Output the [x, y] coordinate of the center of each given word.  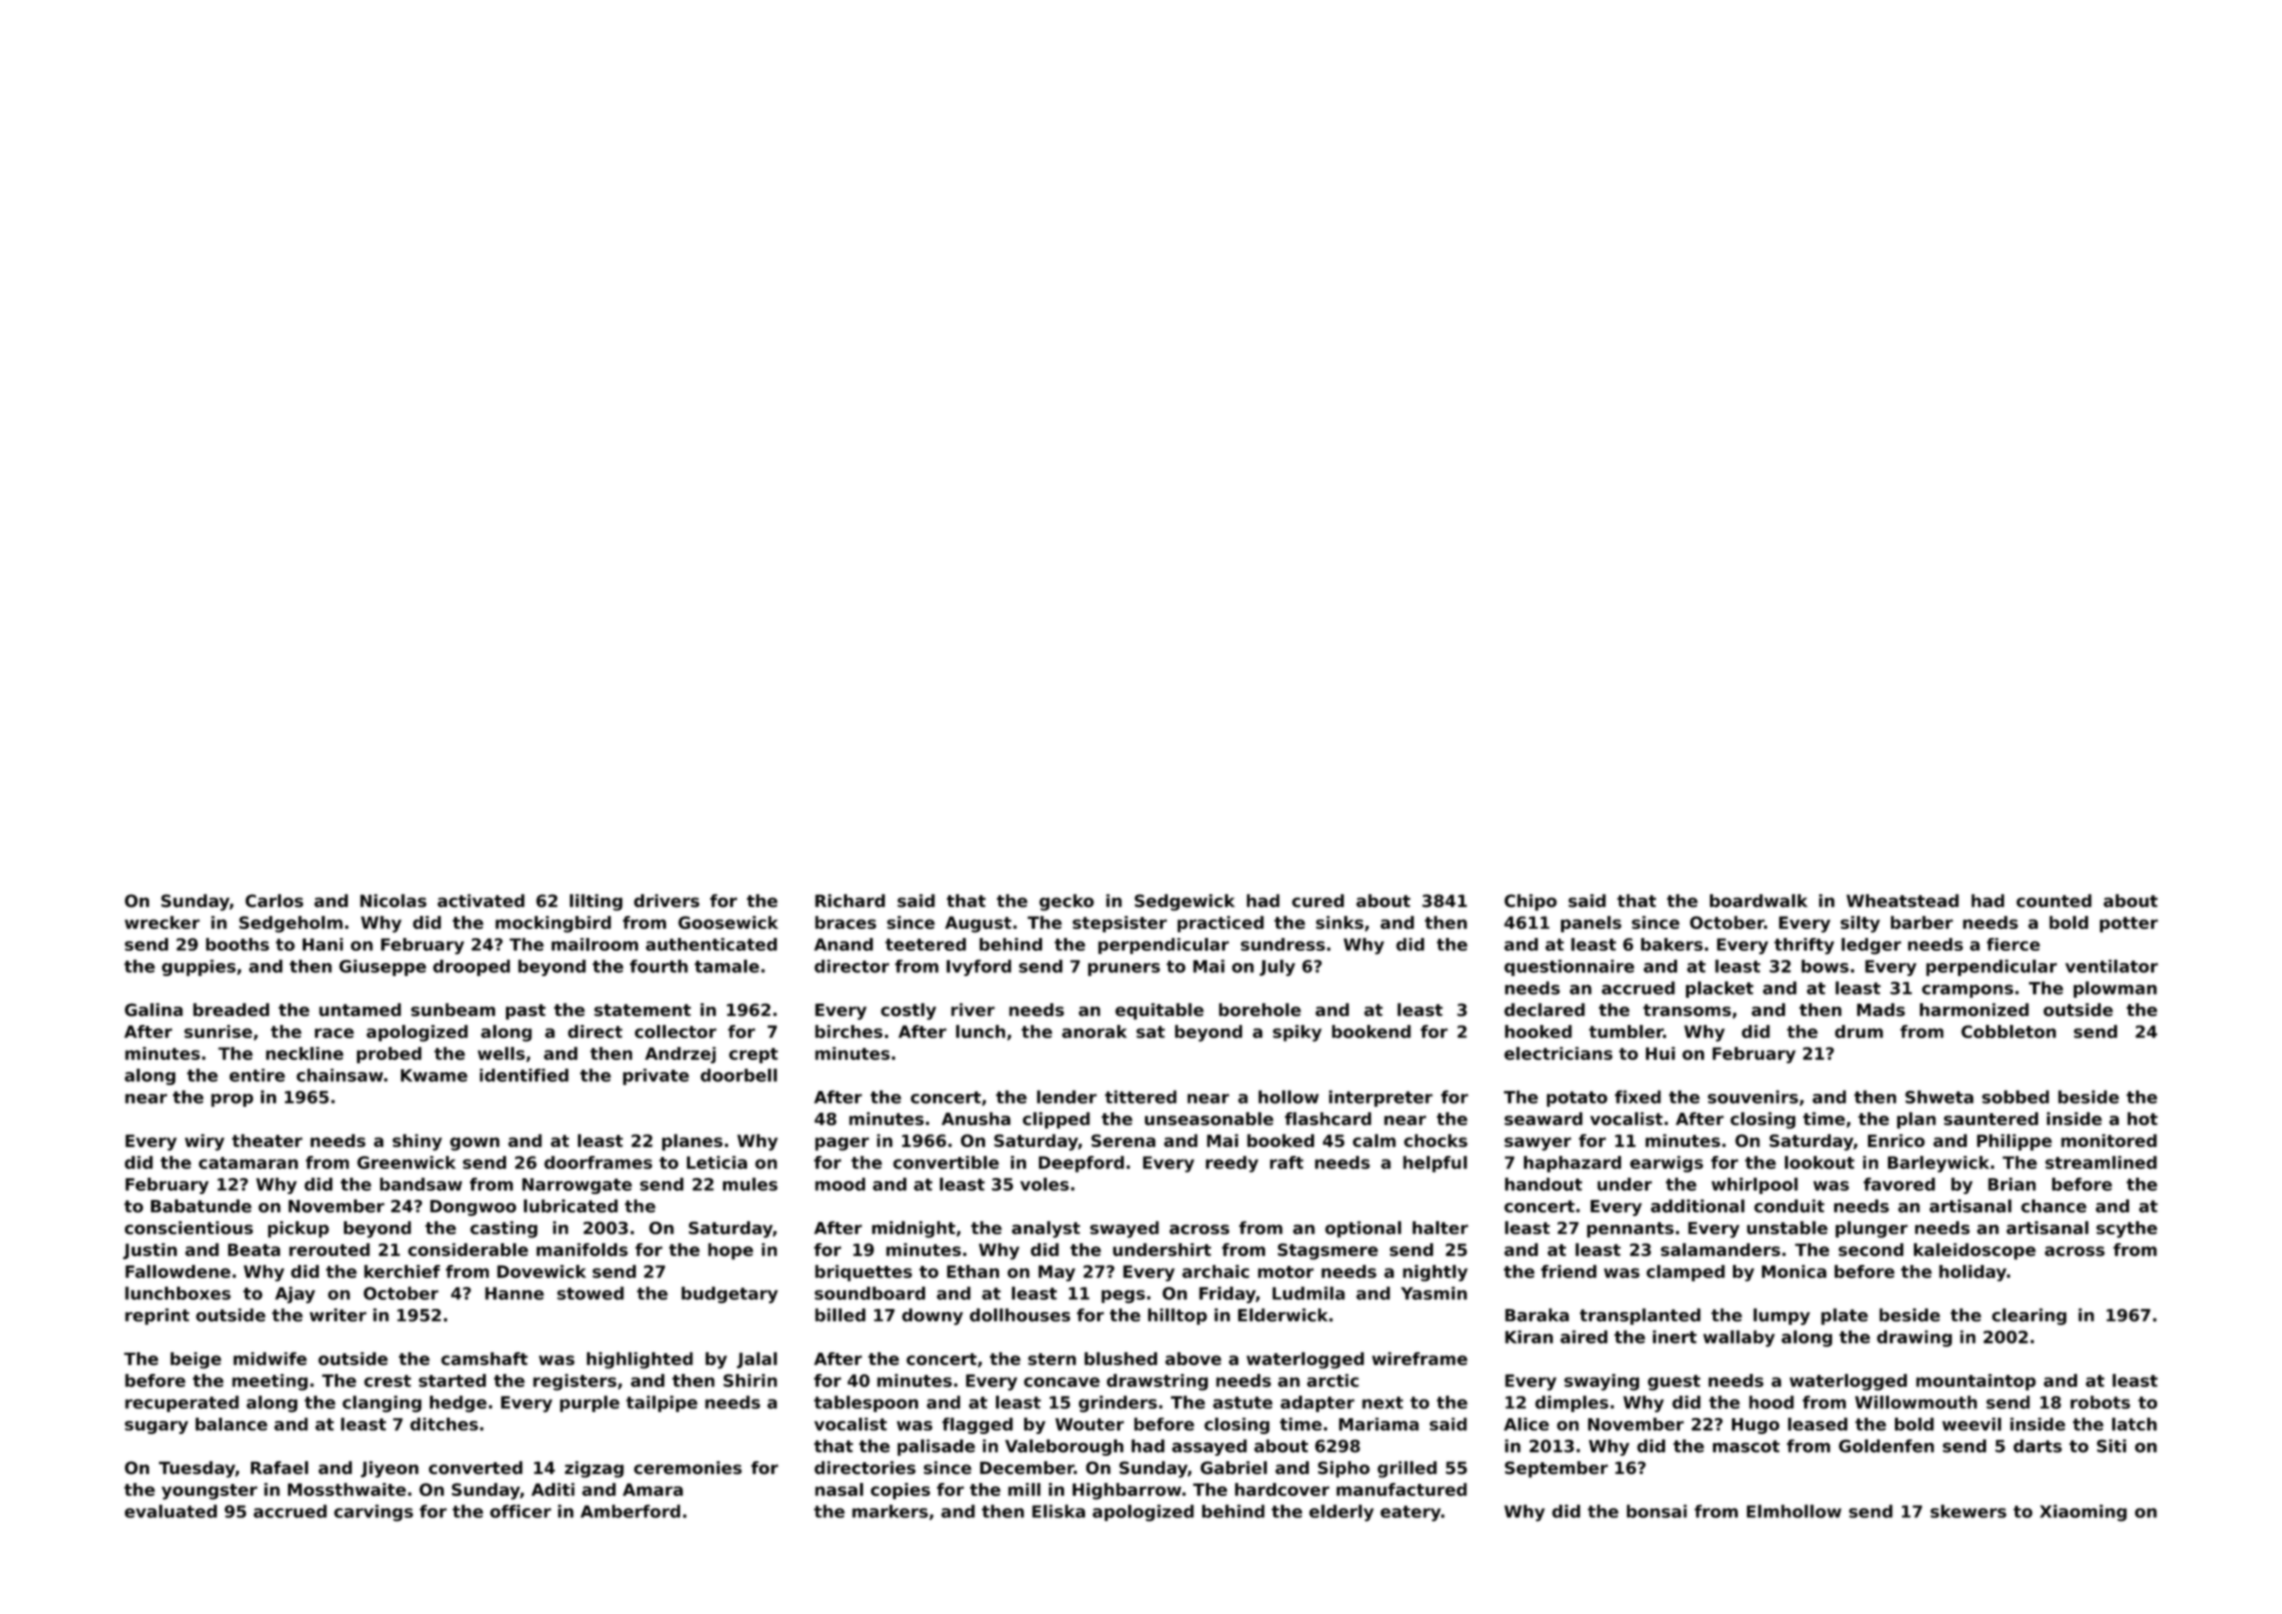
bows [1825, 966]
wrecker [162, 922]
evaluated [171, 1511]
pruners [1124, 969]
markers [890, 1511]
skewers [1968, 1511]
